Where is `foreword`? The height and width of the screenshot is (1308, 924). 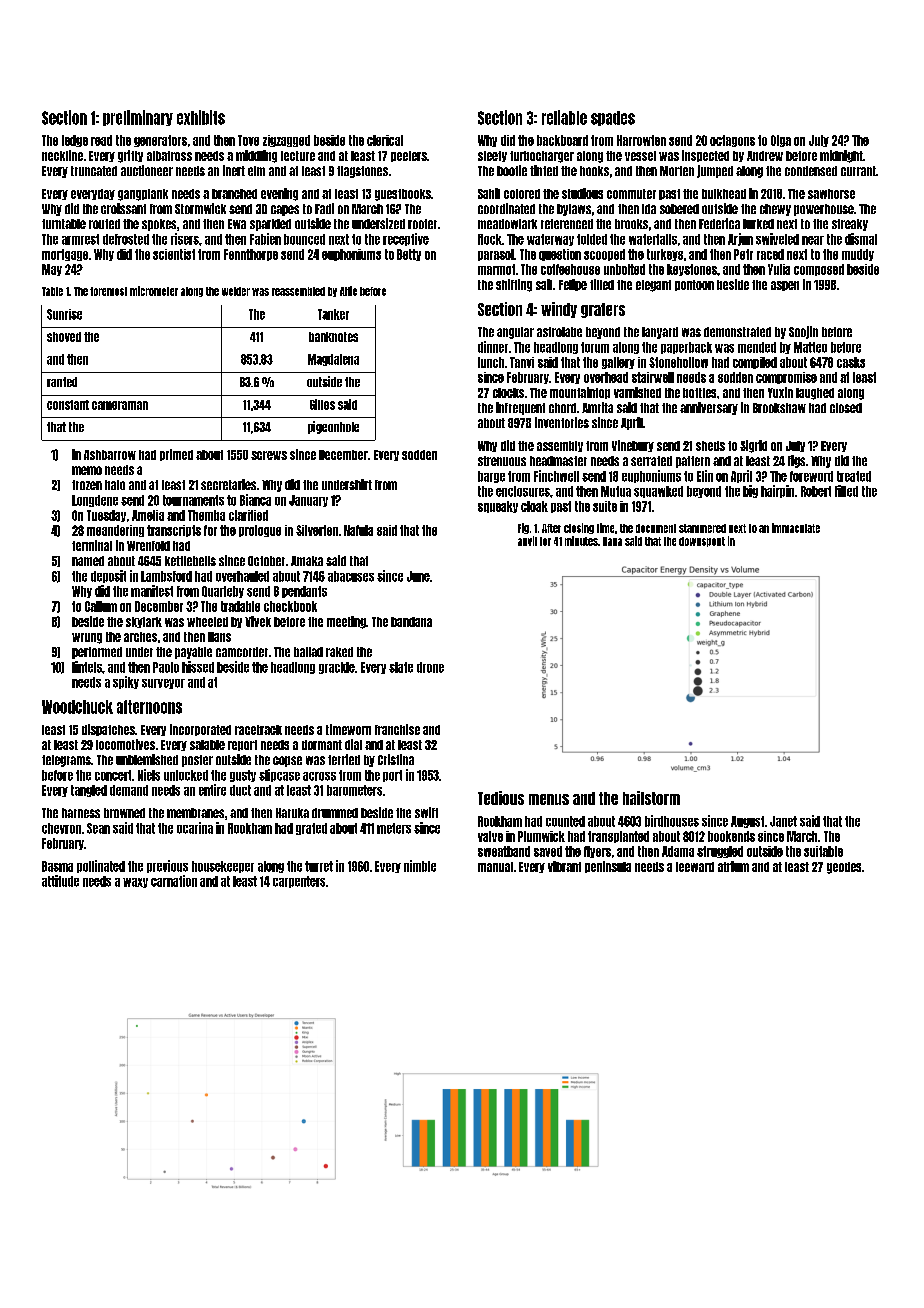
foreword is located at coordinates (811, 476).
